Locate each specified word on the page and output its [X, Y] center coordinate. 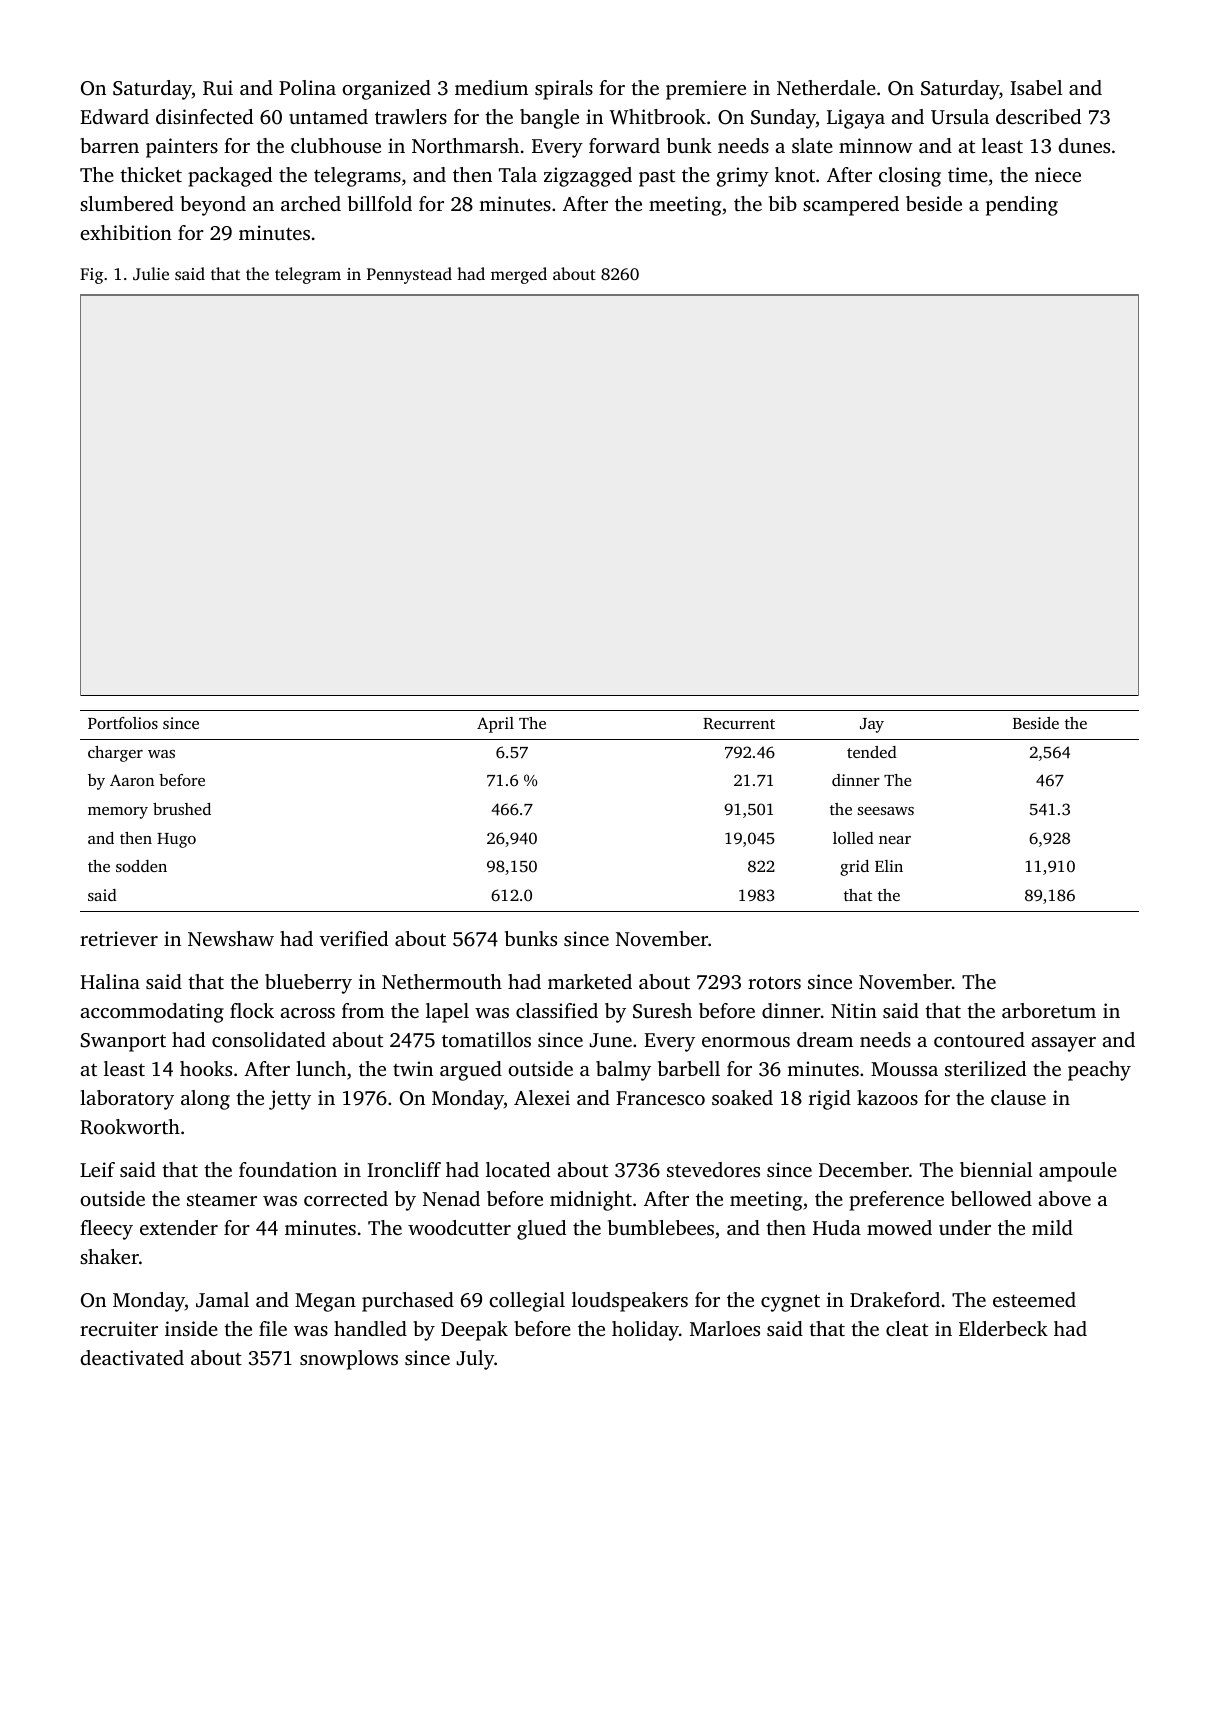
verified [354, 938]
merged [519, 275]
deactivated [132, 1357]
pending [1022, 206]
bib [783, 203]
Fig [91, 276]
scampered [851, 206]
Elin [889, 866]
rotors [774, 982]
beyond [213, 206]
